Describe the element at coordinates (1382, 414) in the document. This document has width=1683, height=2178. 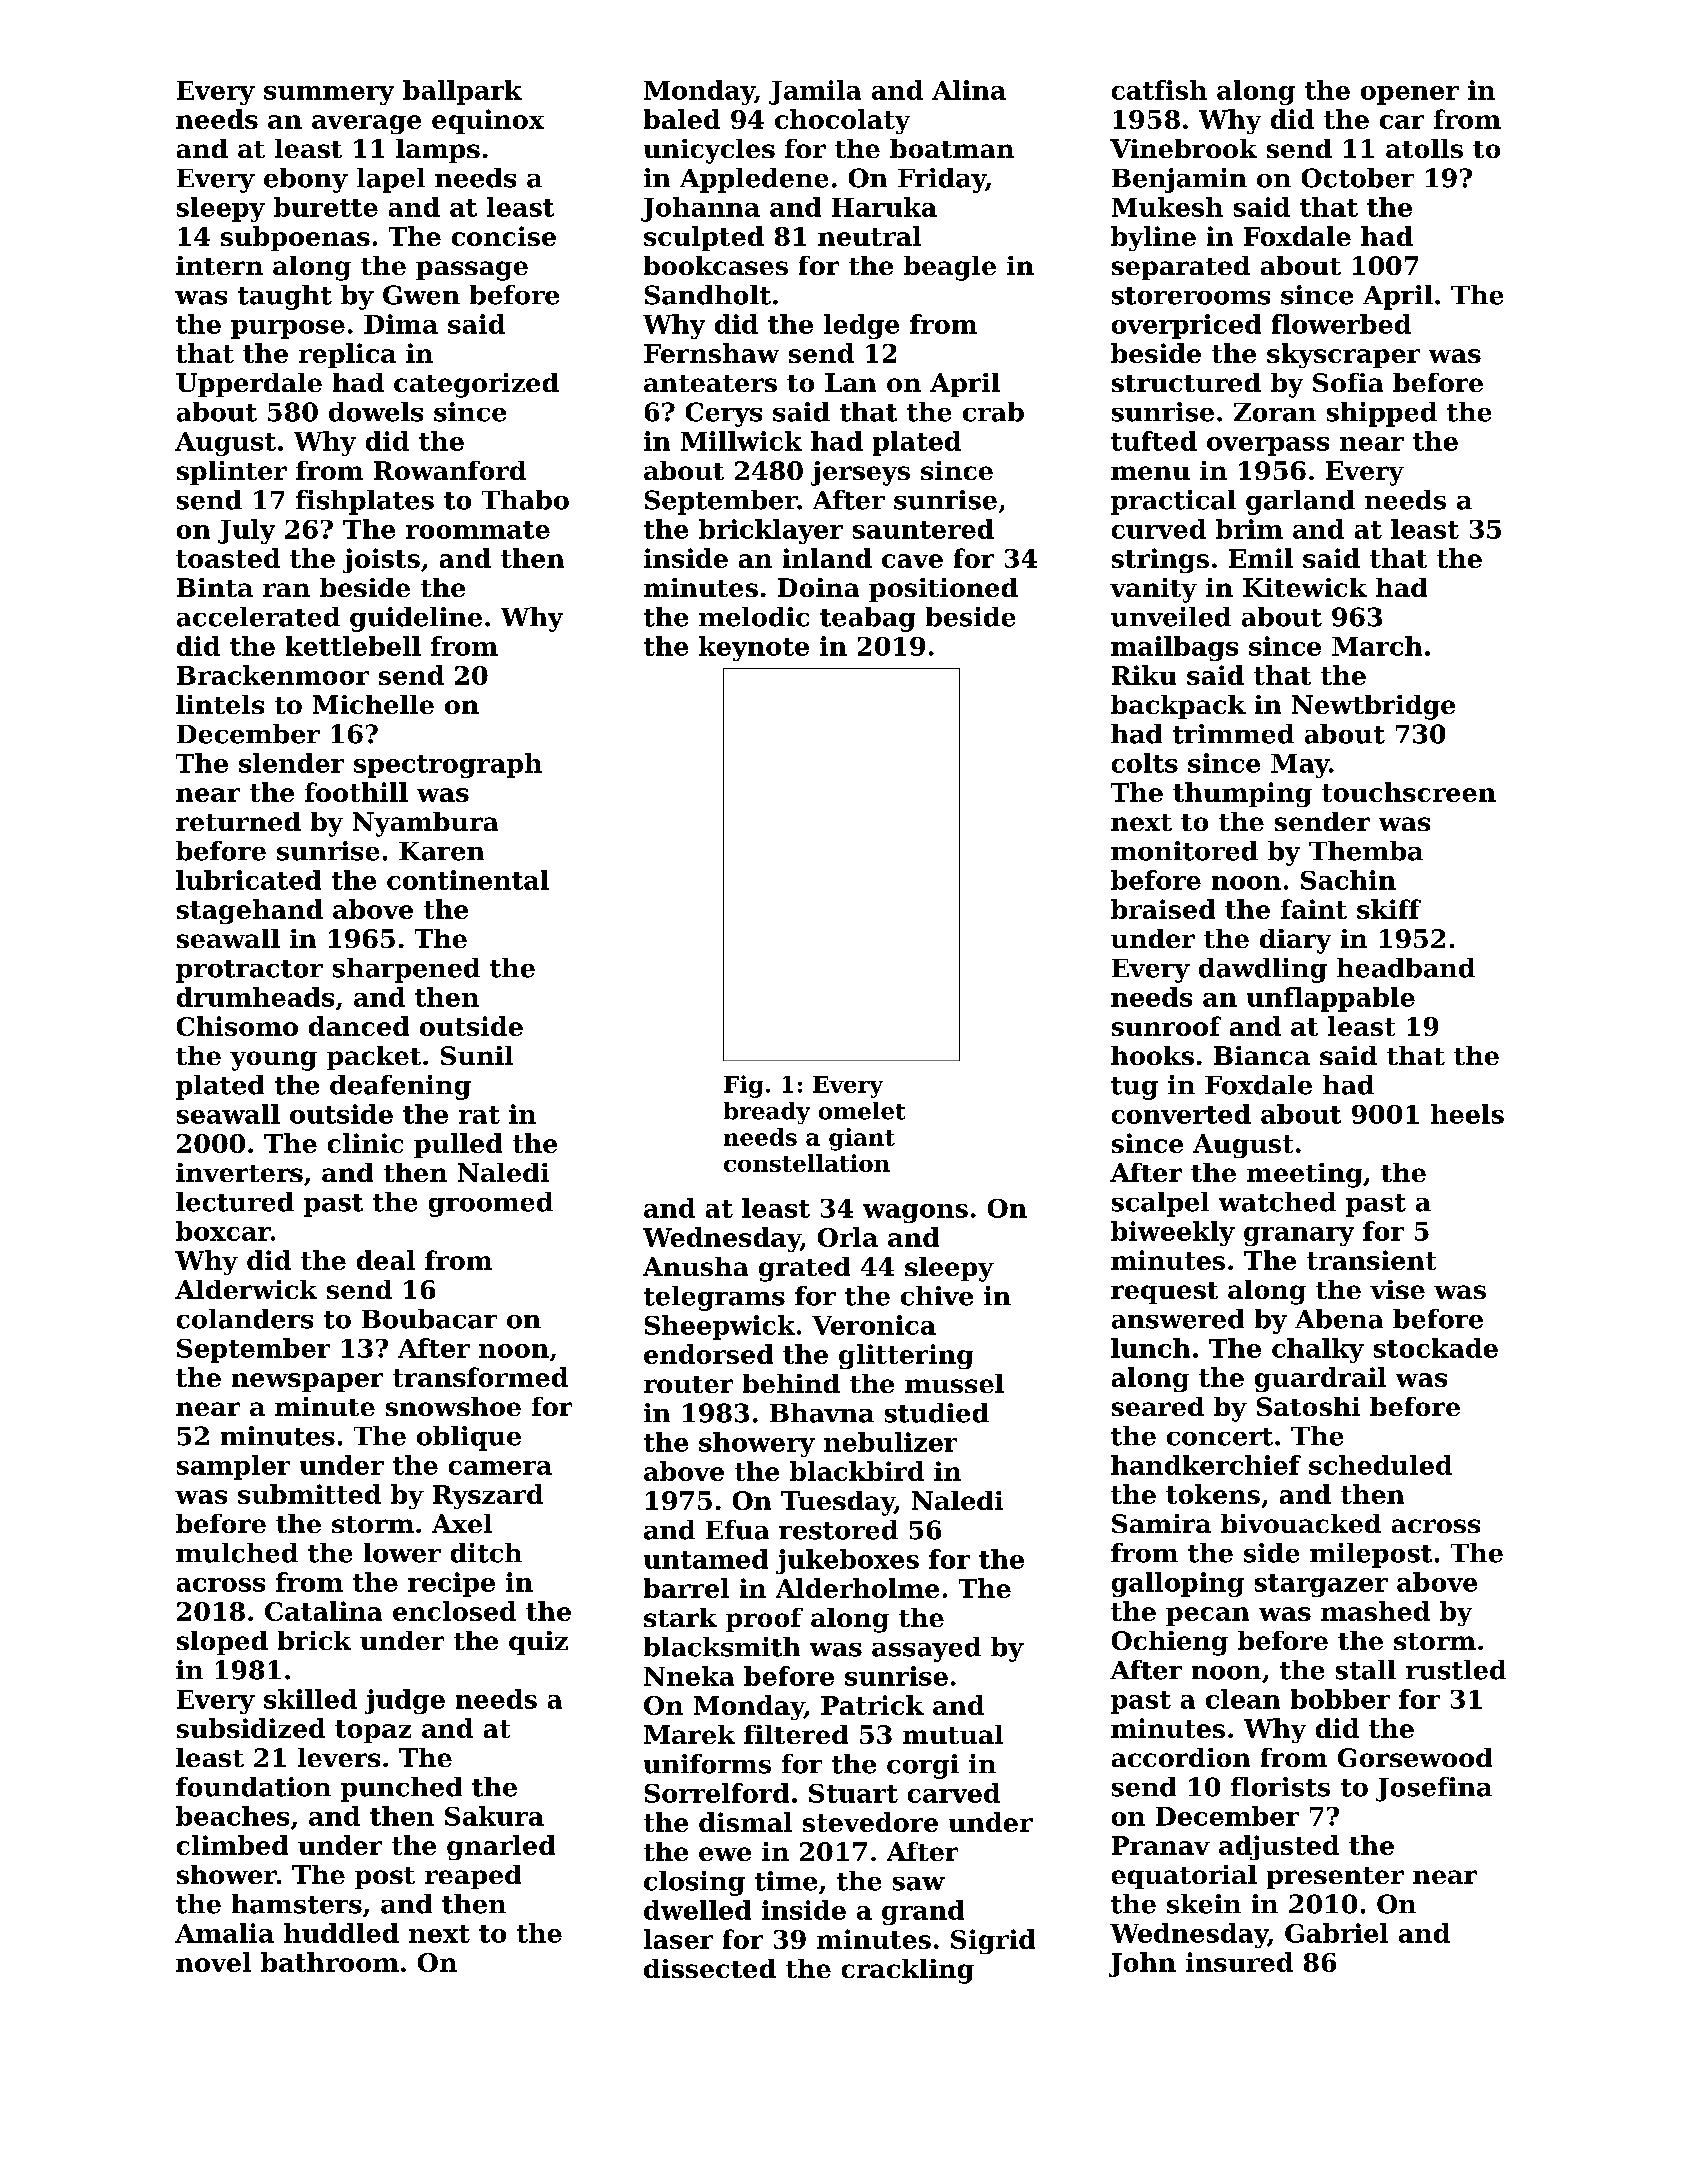
I see `shipped` at that location.
